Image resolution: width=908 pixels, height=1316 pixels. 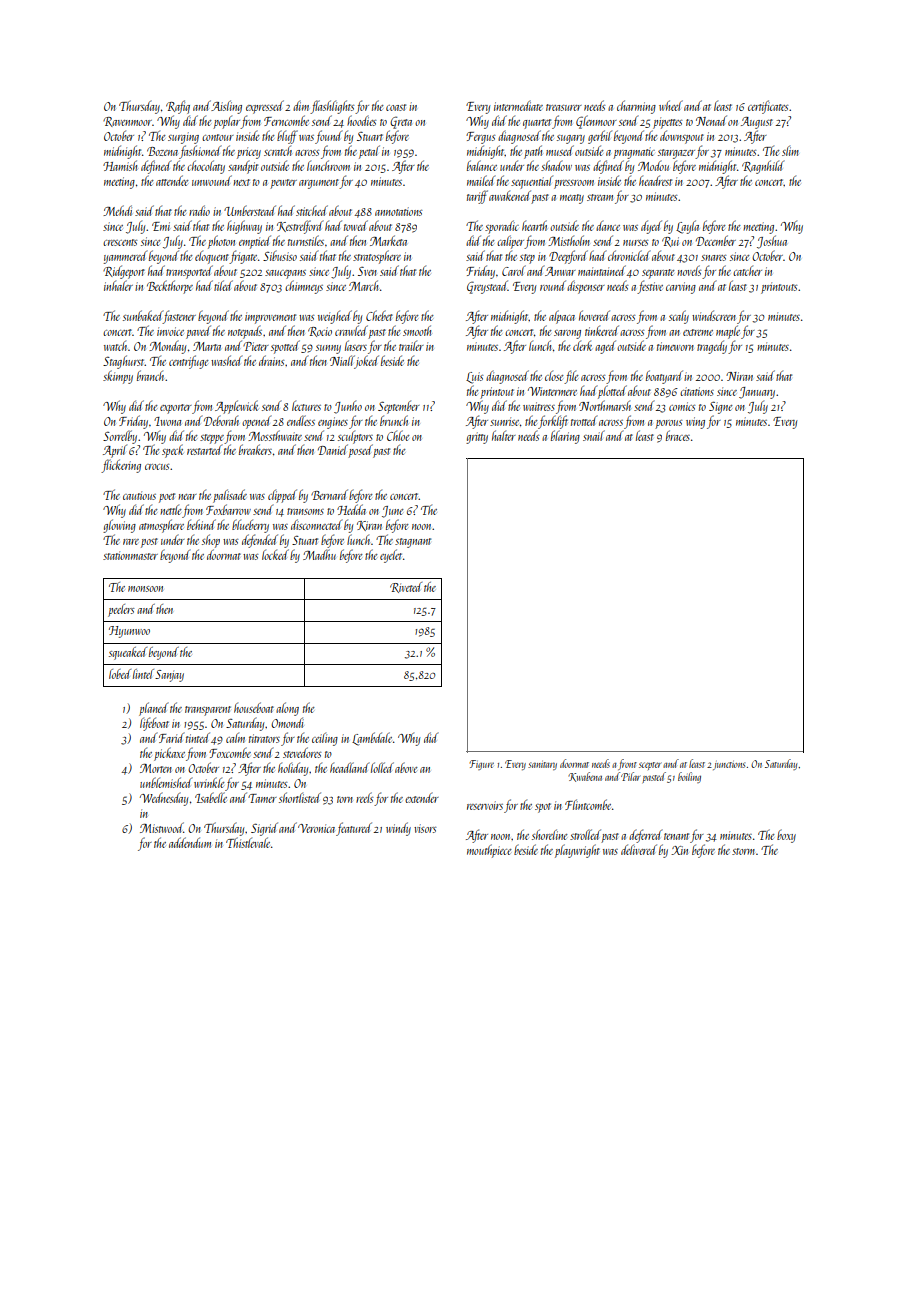 What do you see at coordinates (208, 711) in the screenshot?
I see `transparent` at bounding box center [208, 711].
